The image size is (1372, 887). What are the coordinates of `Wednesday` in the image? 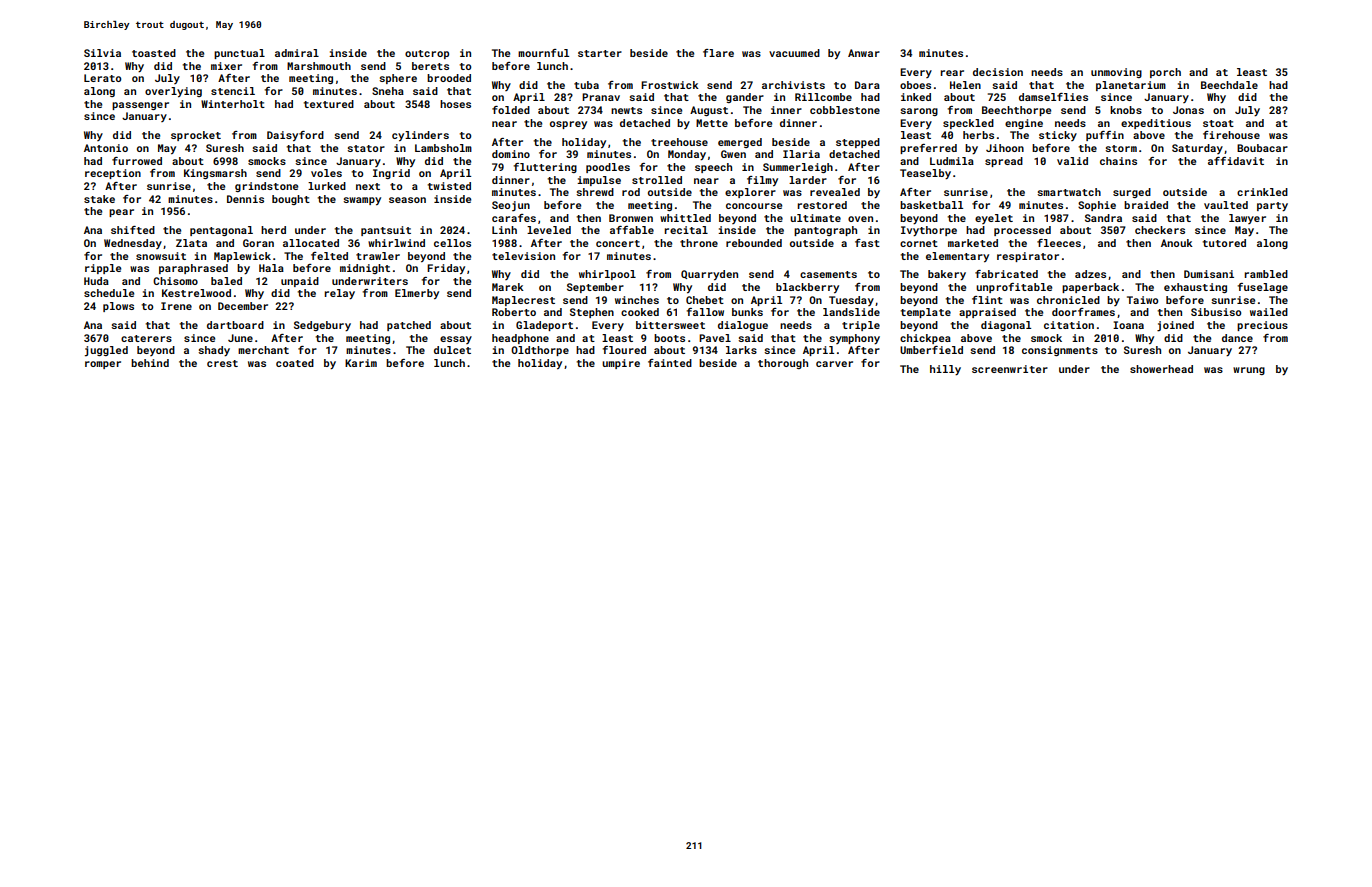 It's located at (133, 244).
